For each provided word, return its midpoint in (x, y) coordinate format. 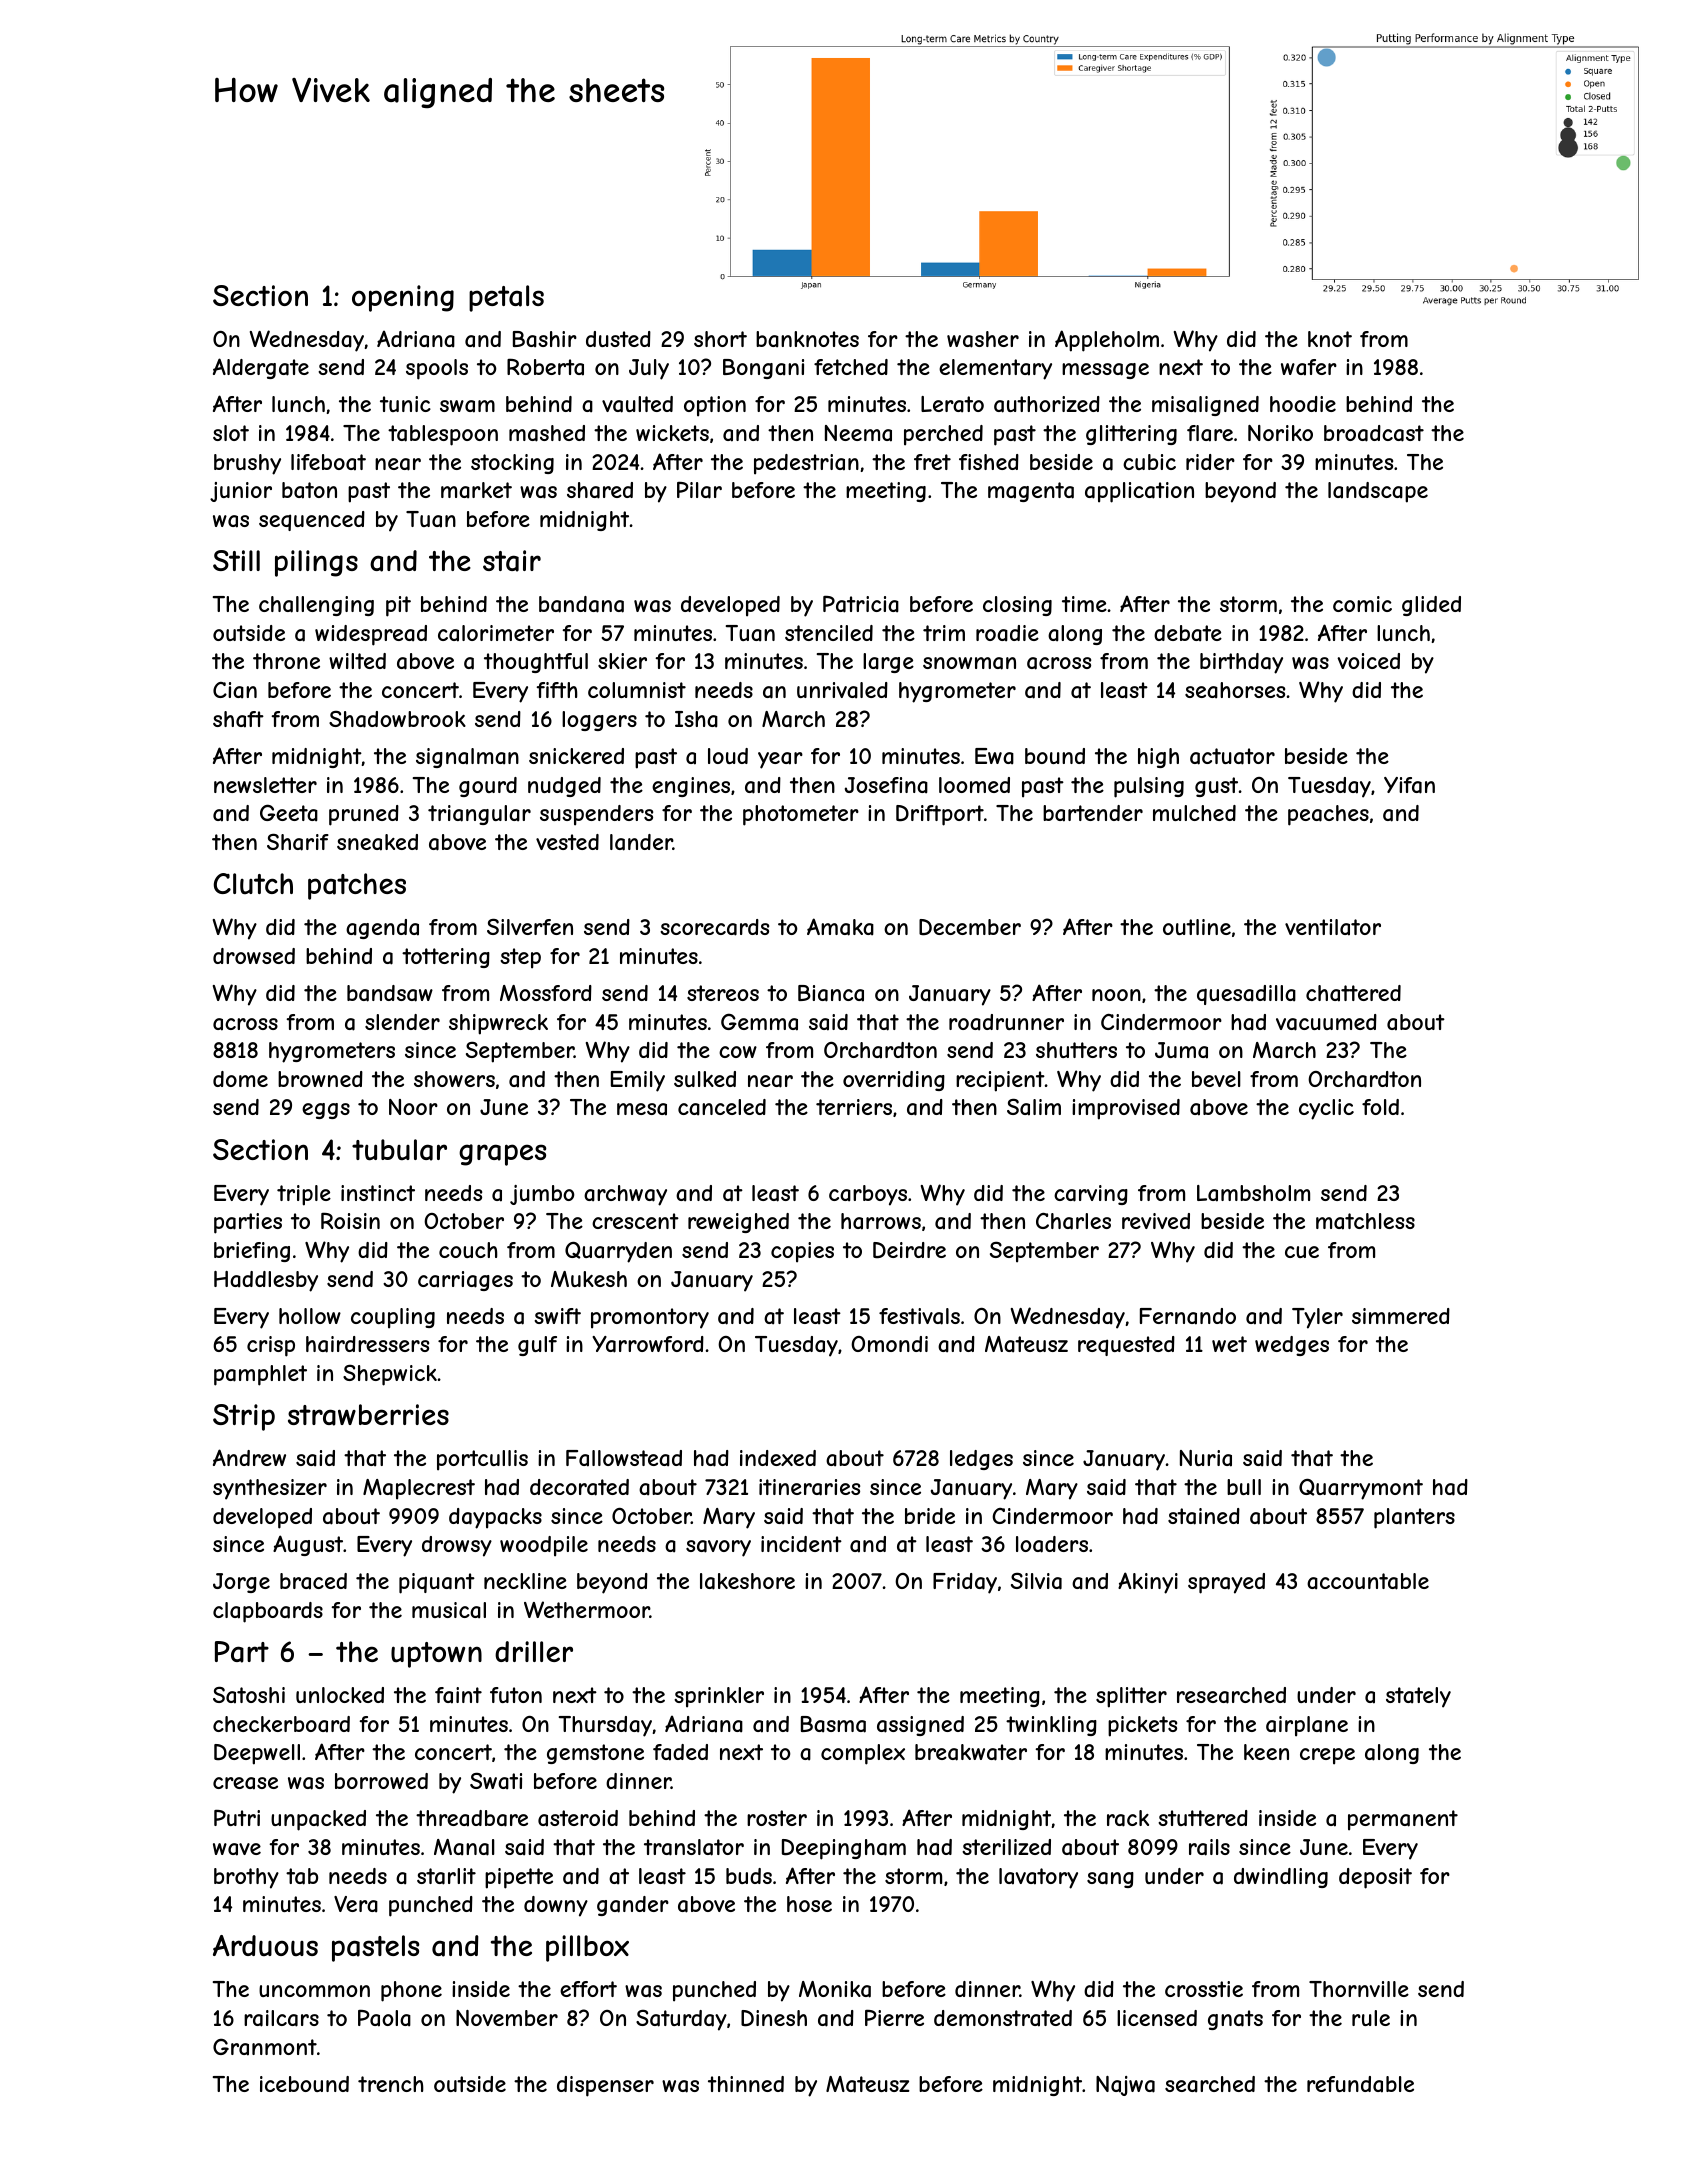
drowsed (254, 956)
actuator (1232, 756)
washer (983, 339)
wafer (1309, 367)
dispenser (605, 2086)
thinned (746, 2084)
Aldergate (261, 368)
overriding (894, 1081)
